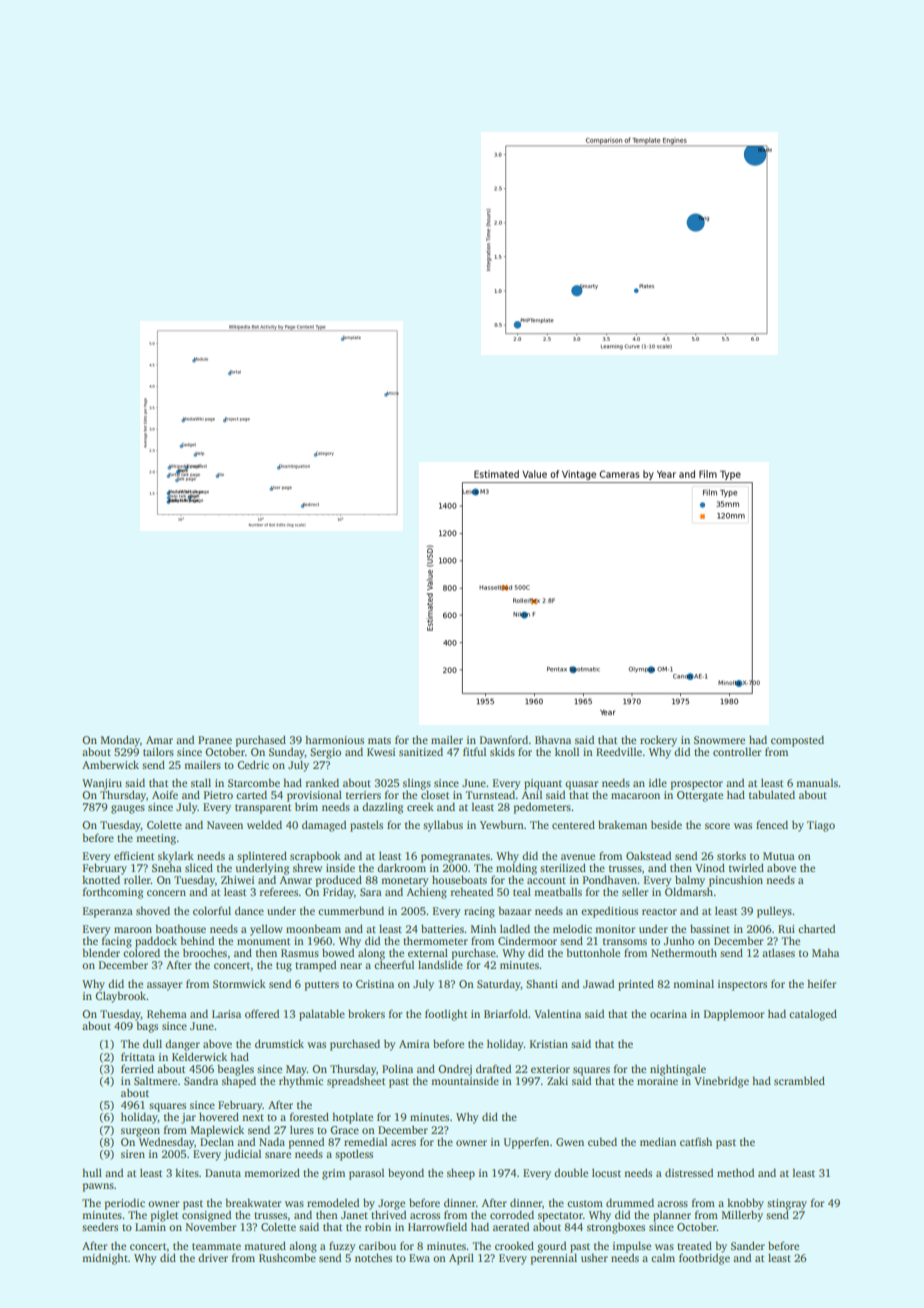  I want to click on sanitized, so click(421, 751).
